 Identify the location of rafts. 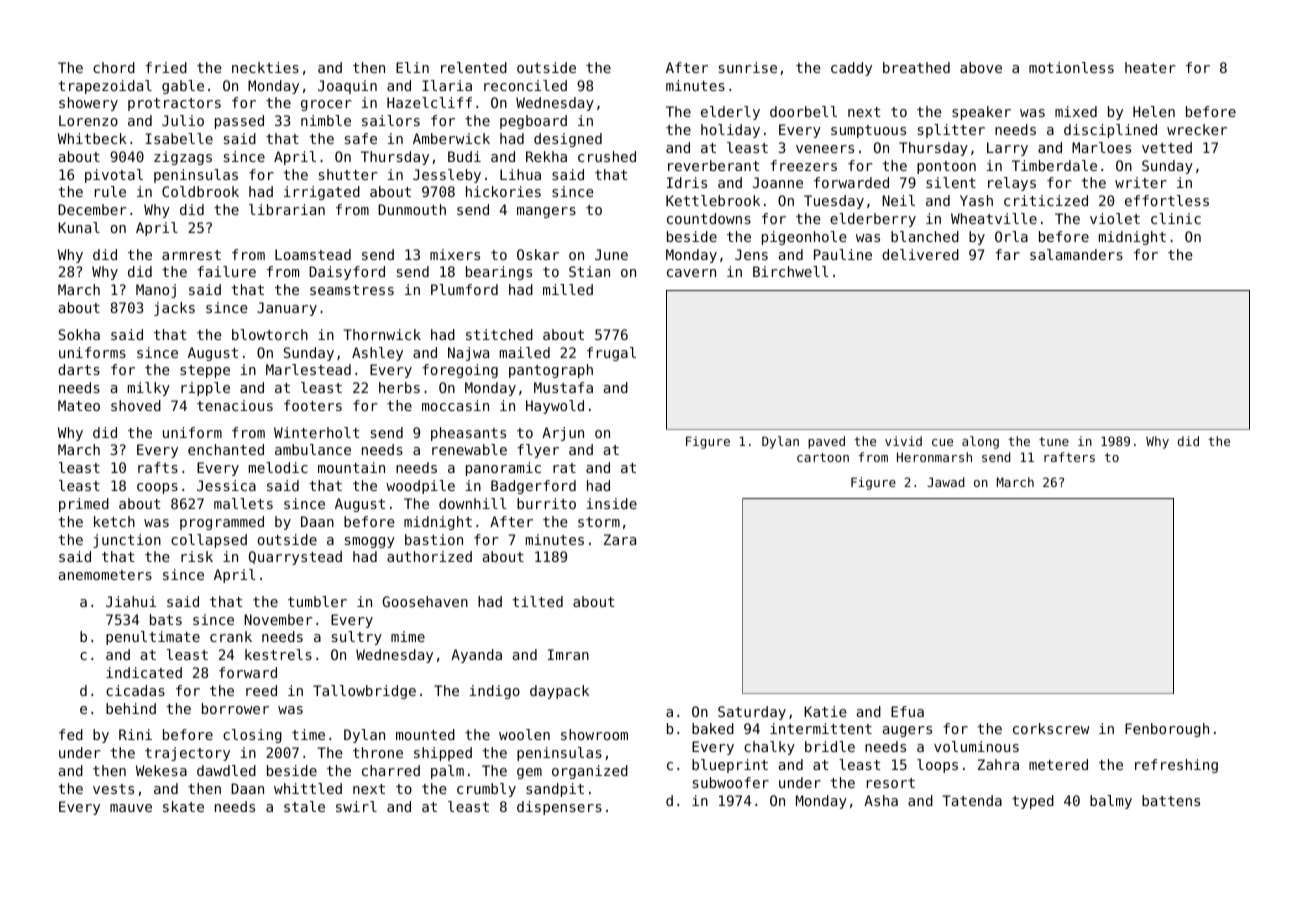
(158, 467).
